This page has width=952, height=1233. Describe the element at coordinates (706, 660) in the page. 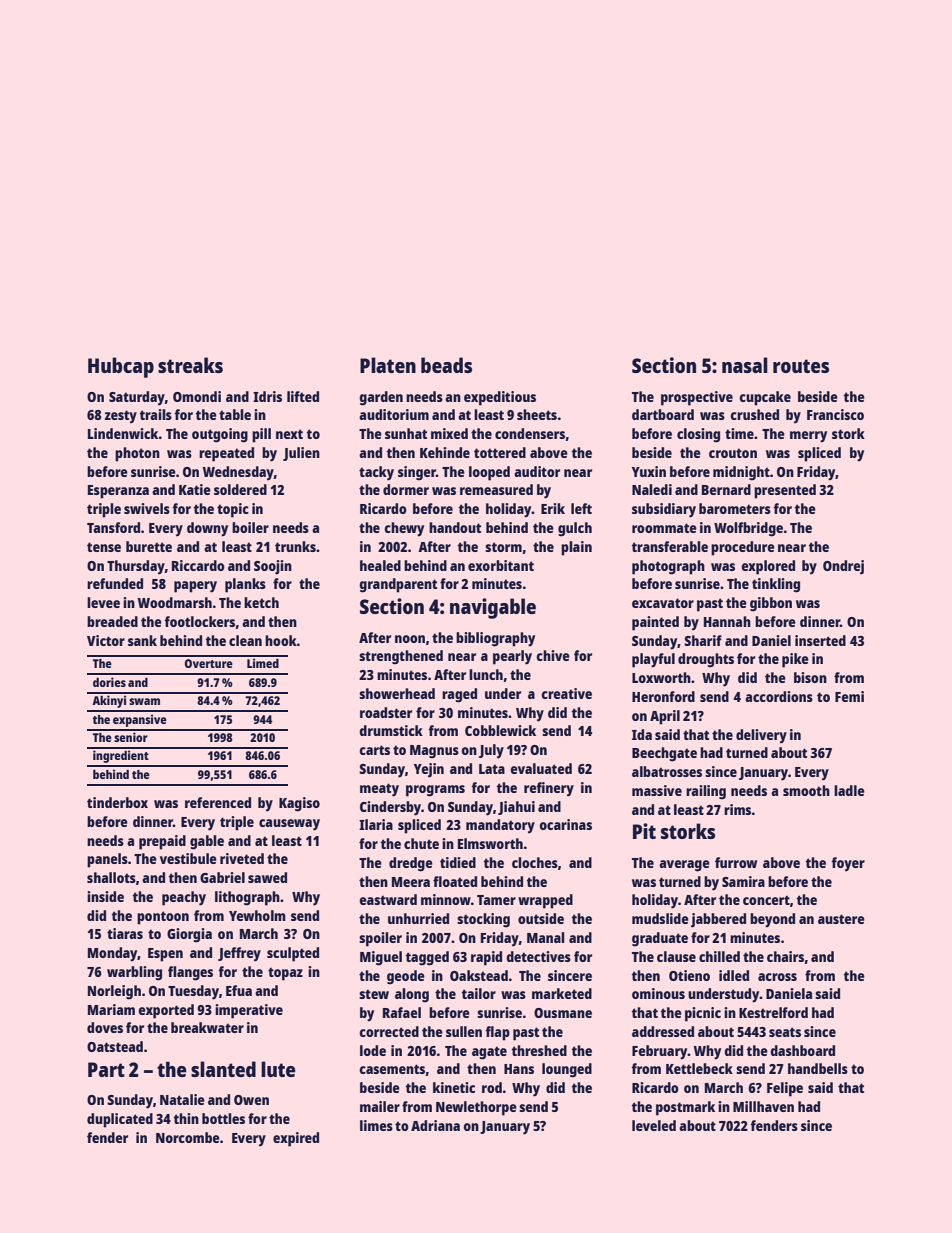

I see `droughts` at that location.
